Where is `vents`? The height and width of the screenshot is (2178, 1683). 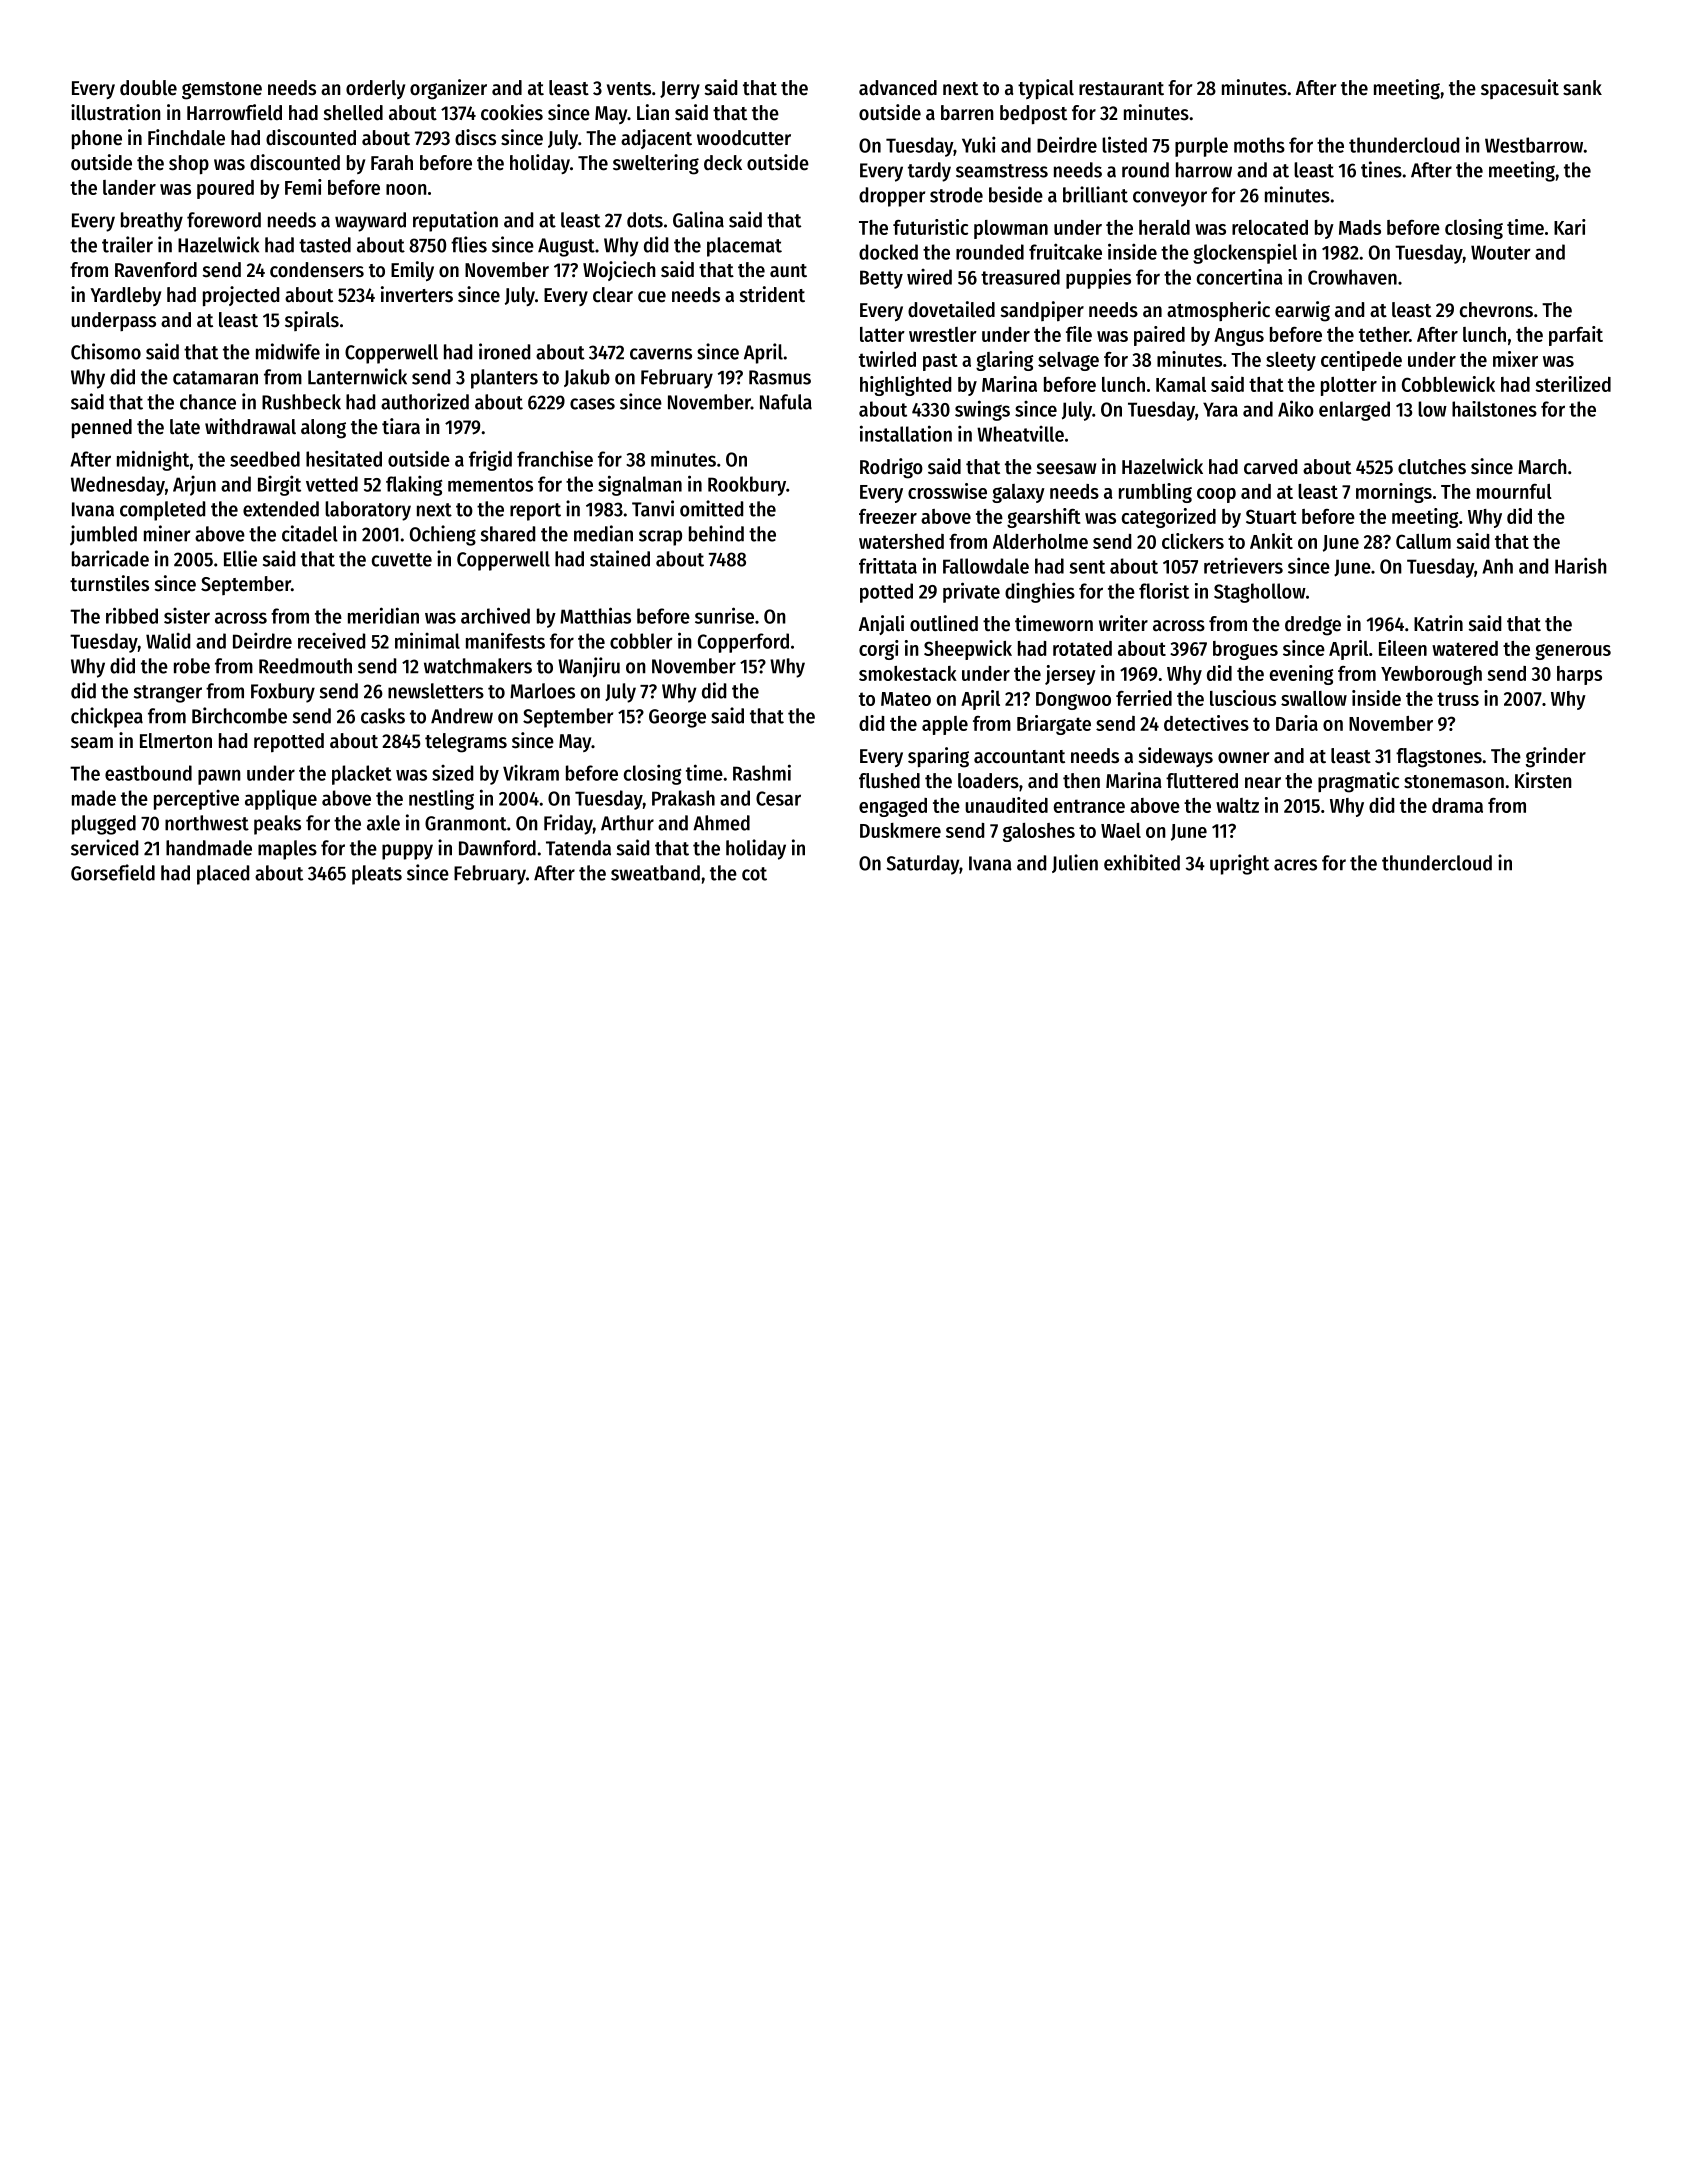 vents is located at coordinates (629, 89).
